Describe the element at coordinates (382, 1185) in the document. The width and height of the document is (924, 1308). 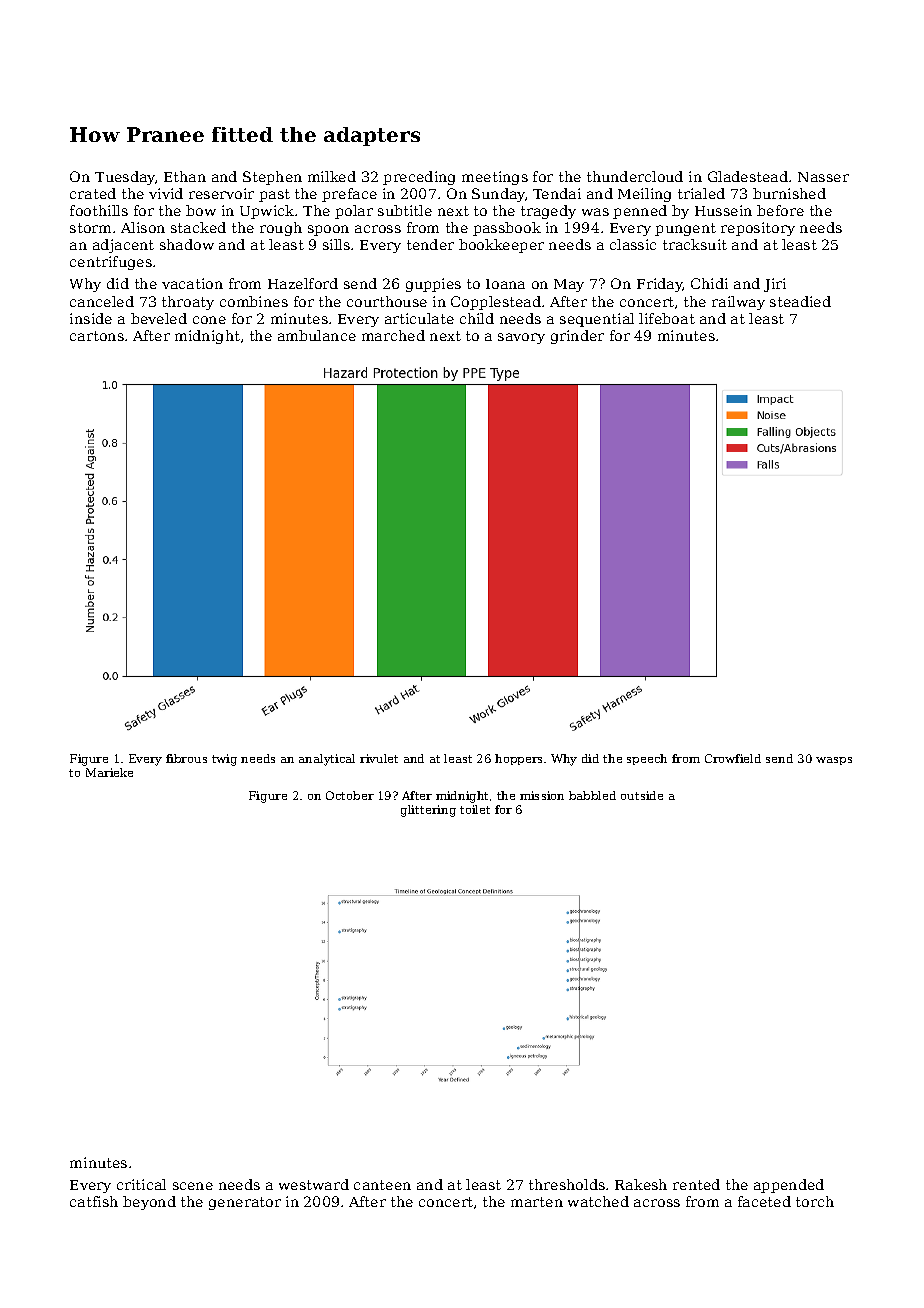
I see `canteen` at that location.
